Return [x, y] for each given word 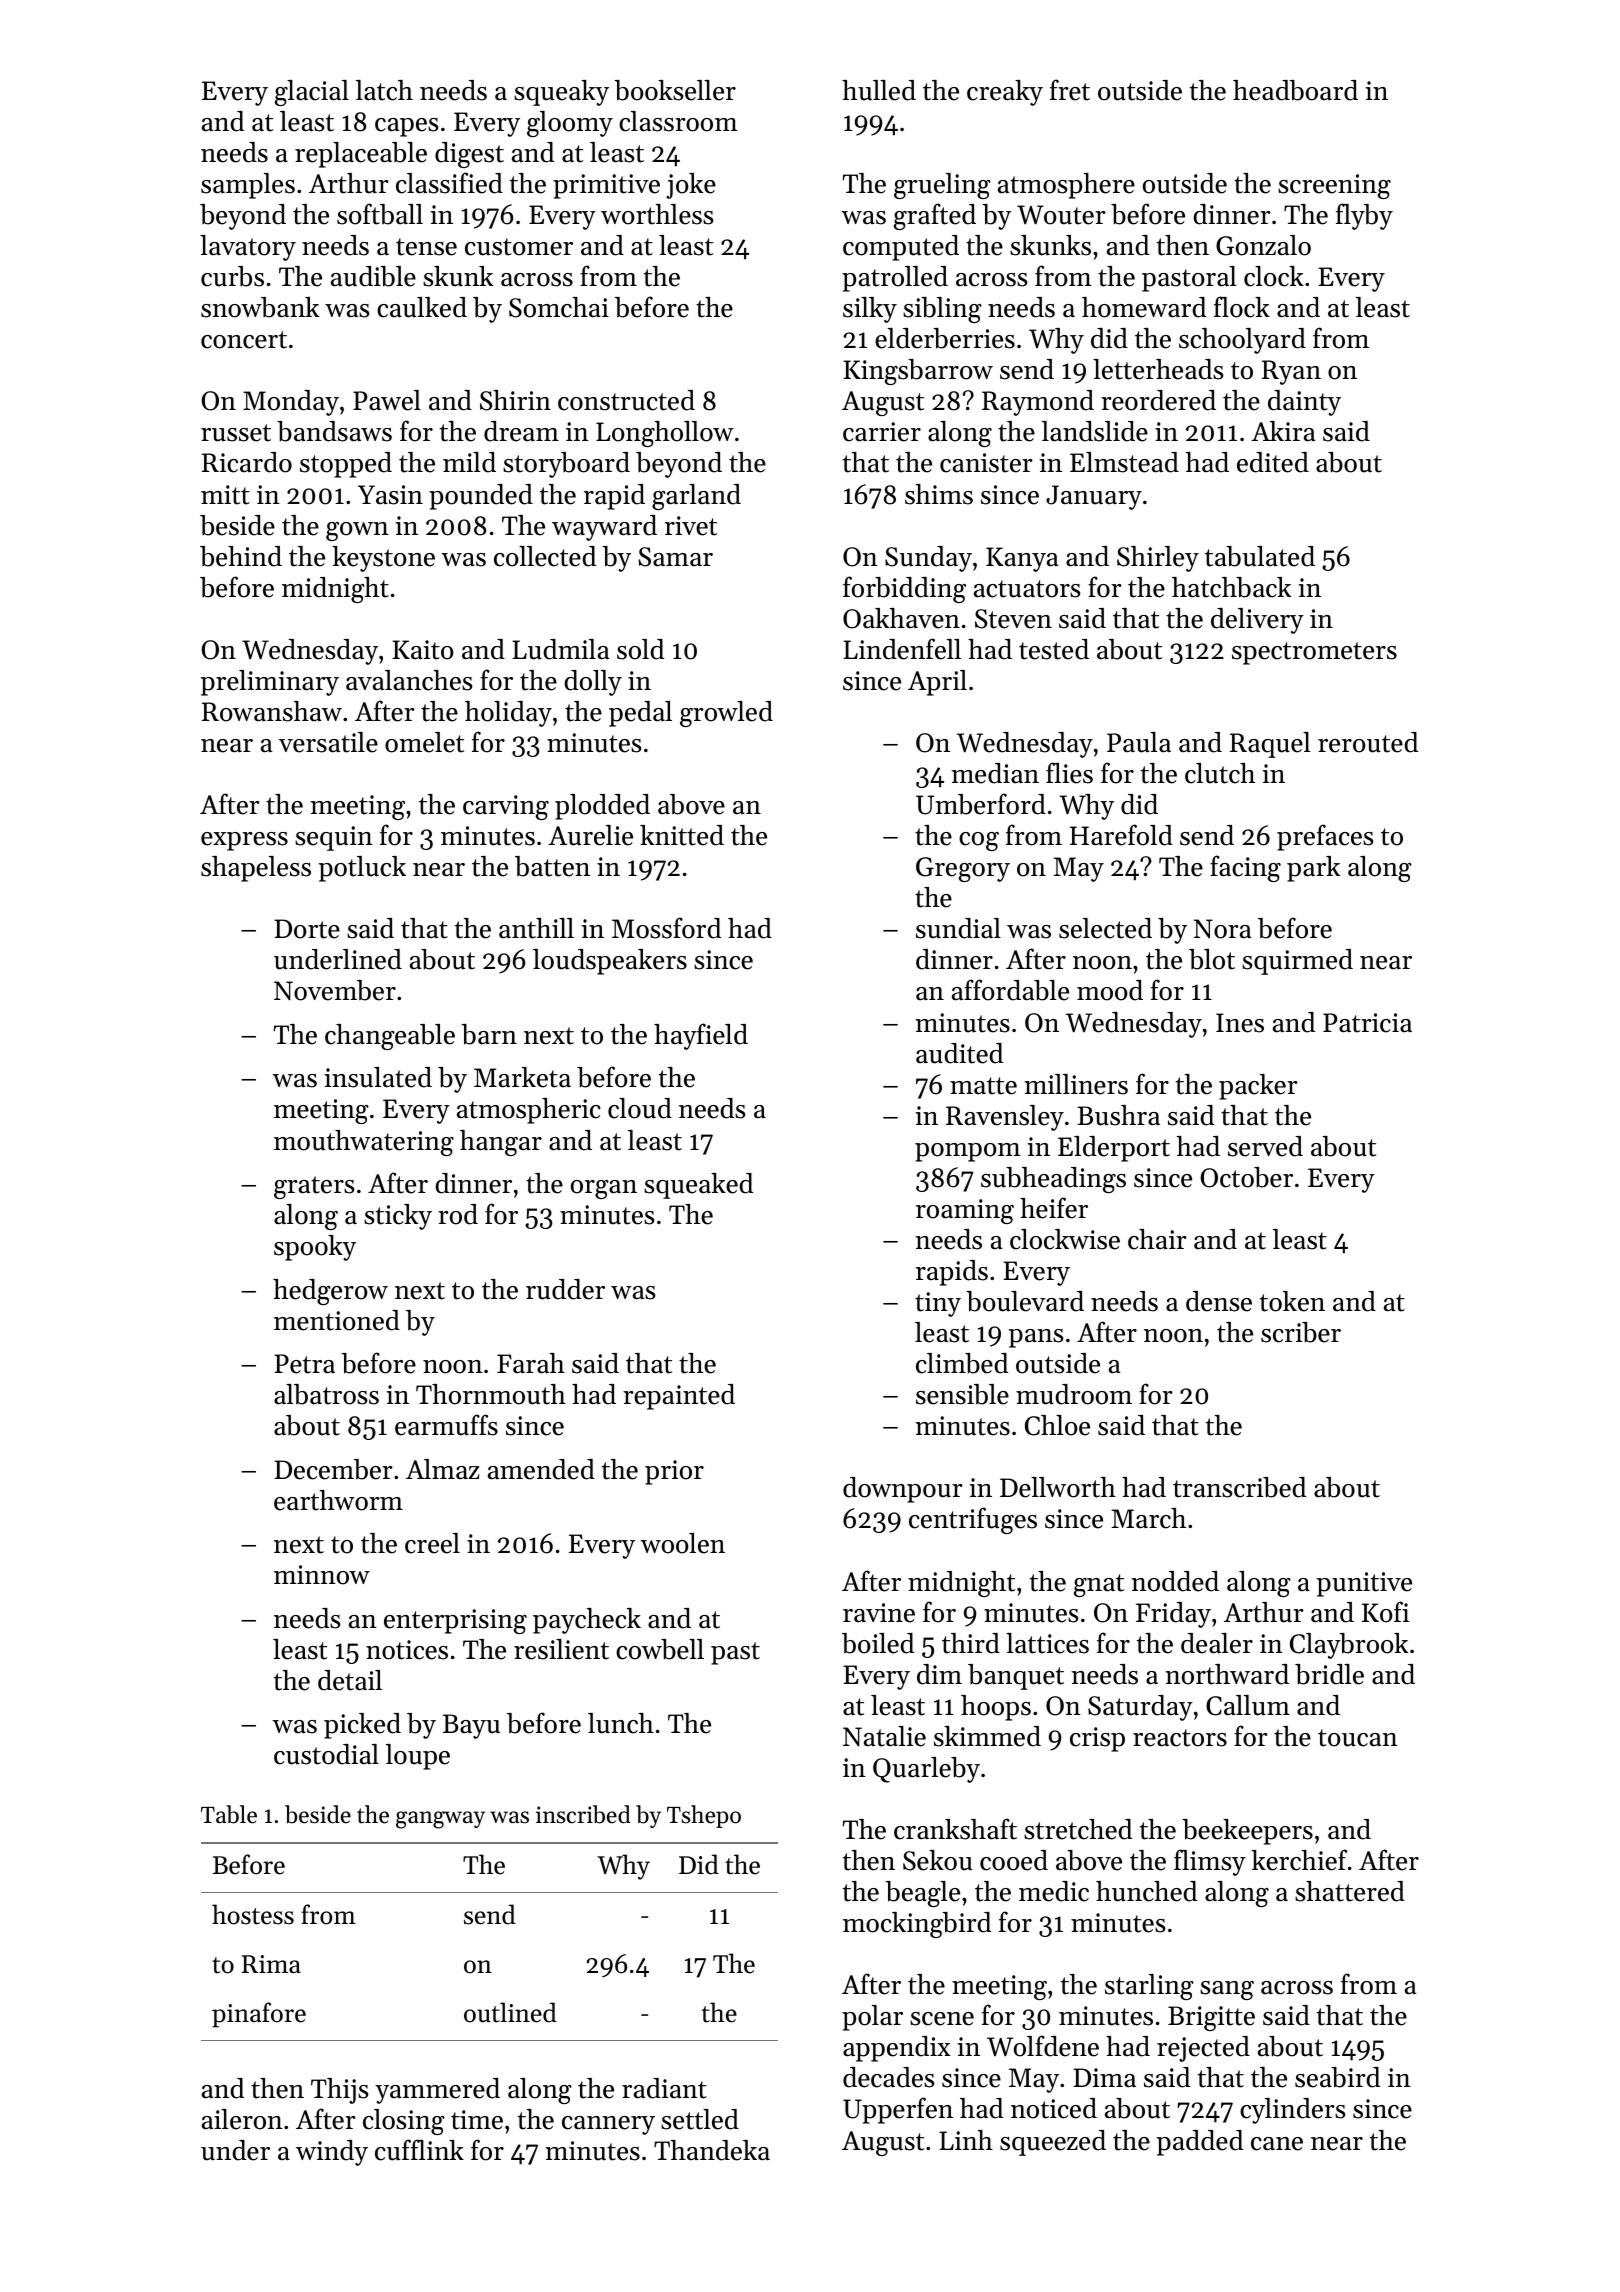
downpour [903, 1490]
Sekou [937, 1860]
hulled [879, 90]
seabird [1337, 2077]
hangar [501, 1143]
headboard [1295, 90]
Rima [271, 1964]
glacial [312, 93]
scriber [1301, 1332]
